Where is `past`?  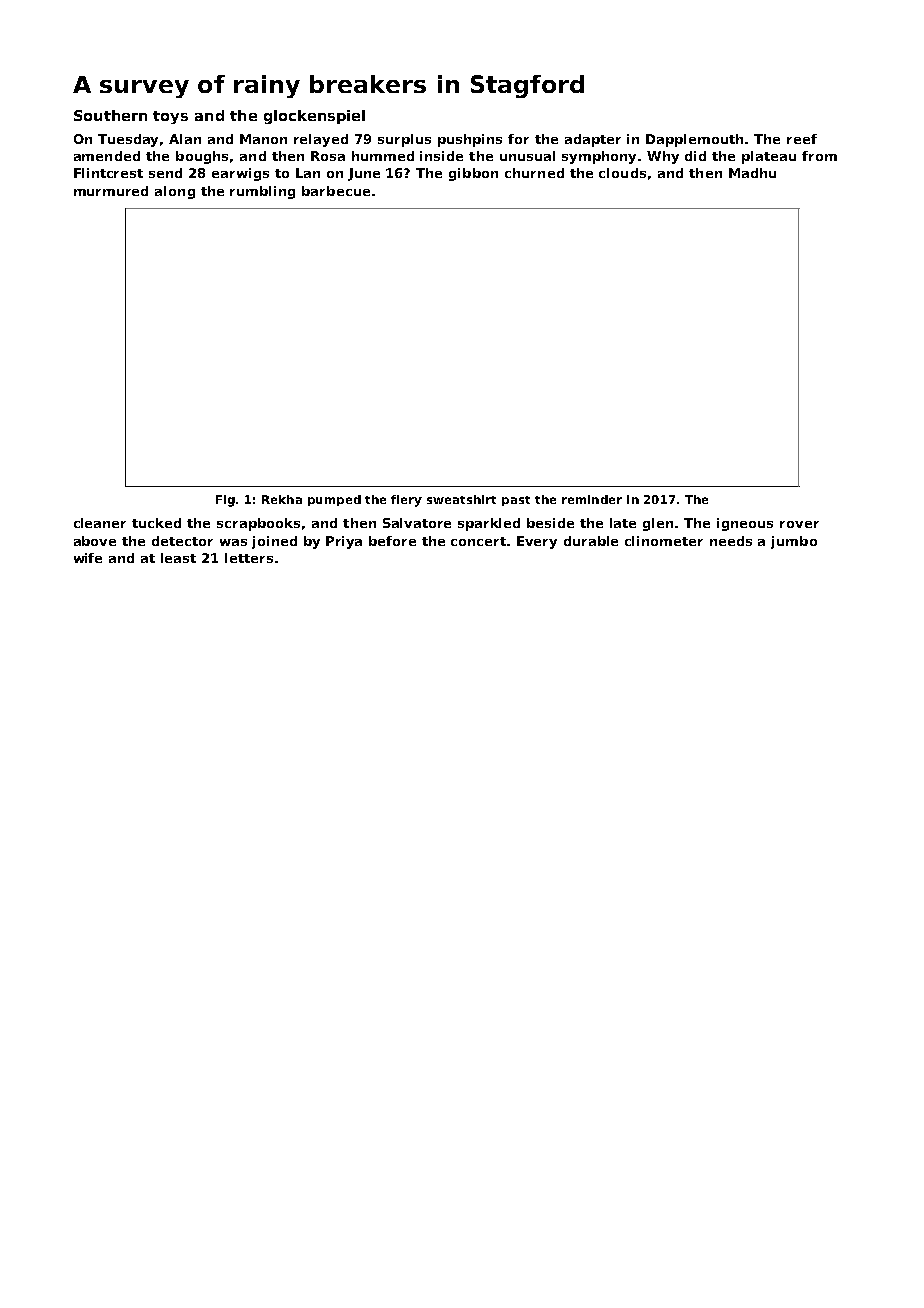 past is located at coordinates (516, 501).
